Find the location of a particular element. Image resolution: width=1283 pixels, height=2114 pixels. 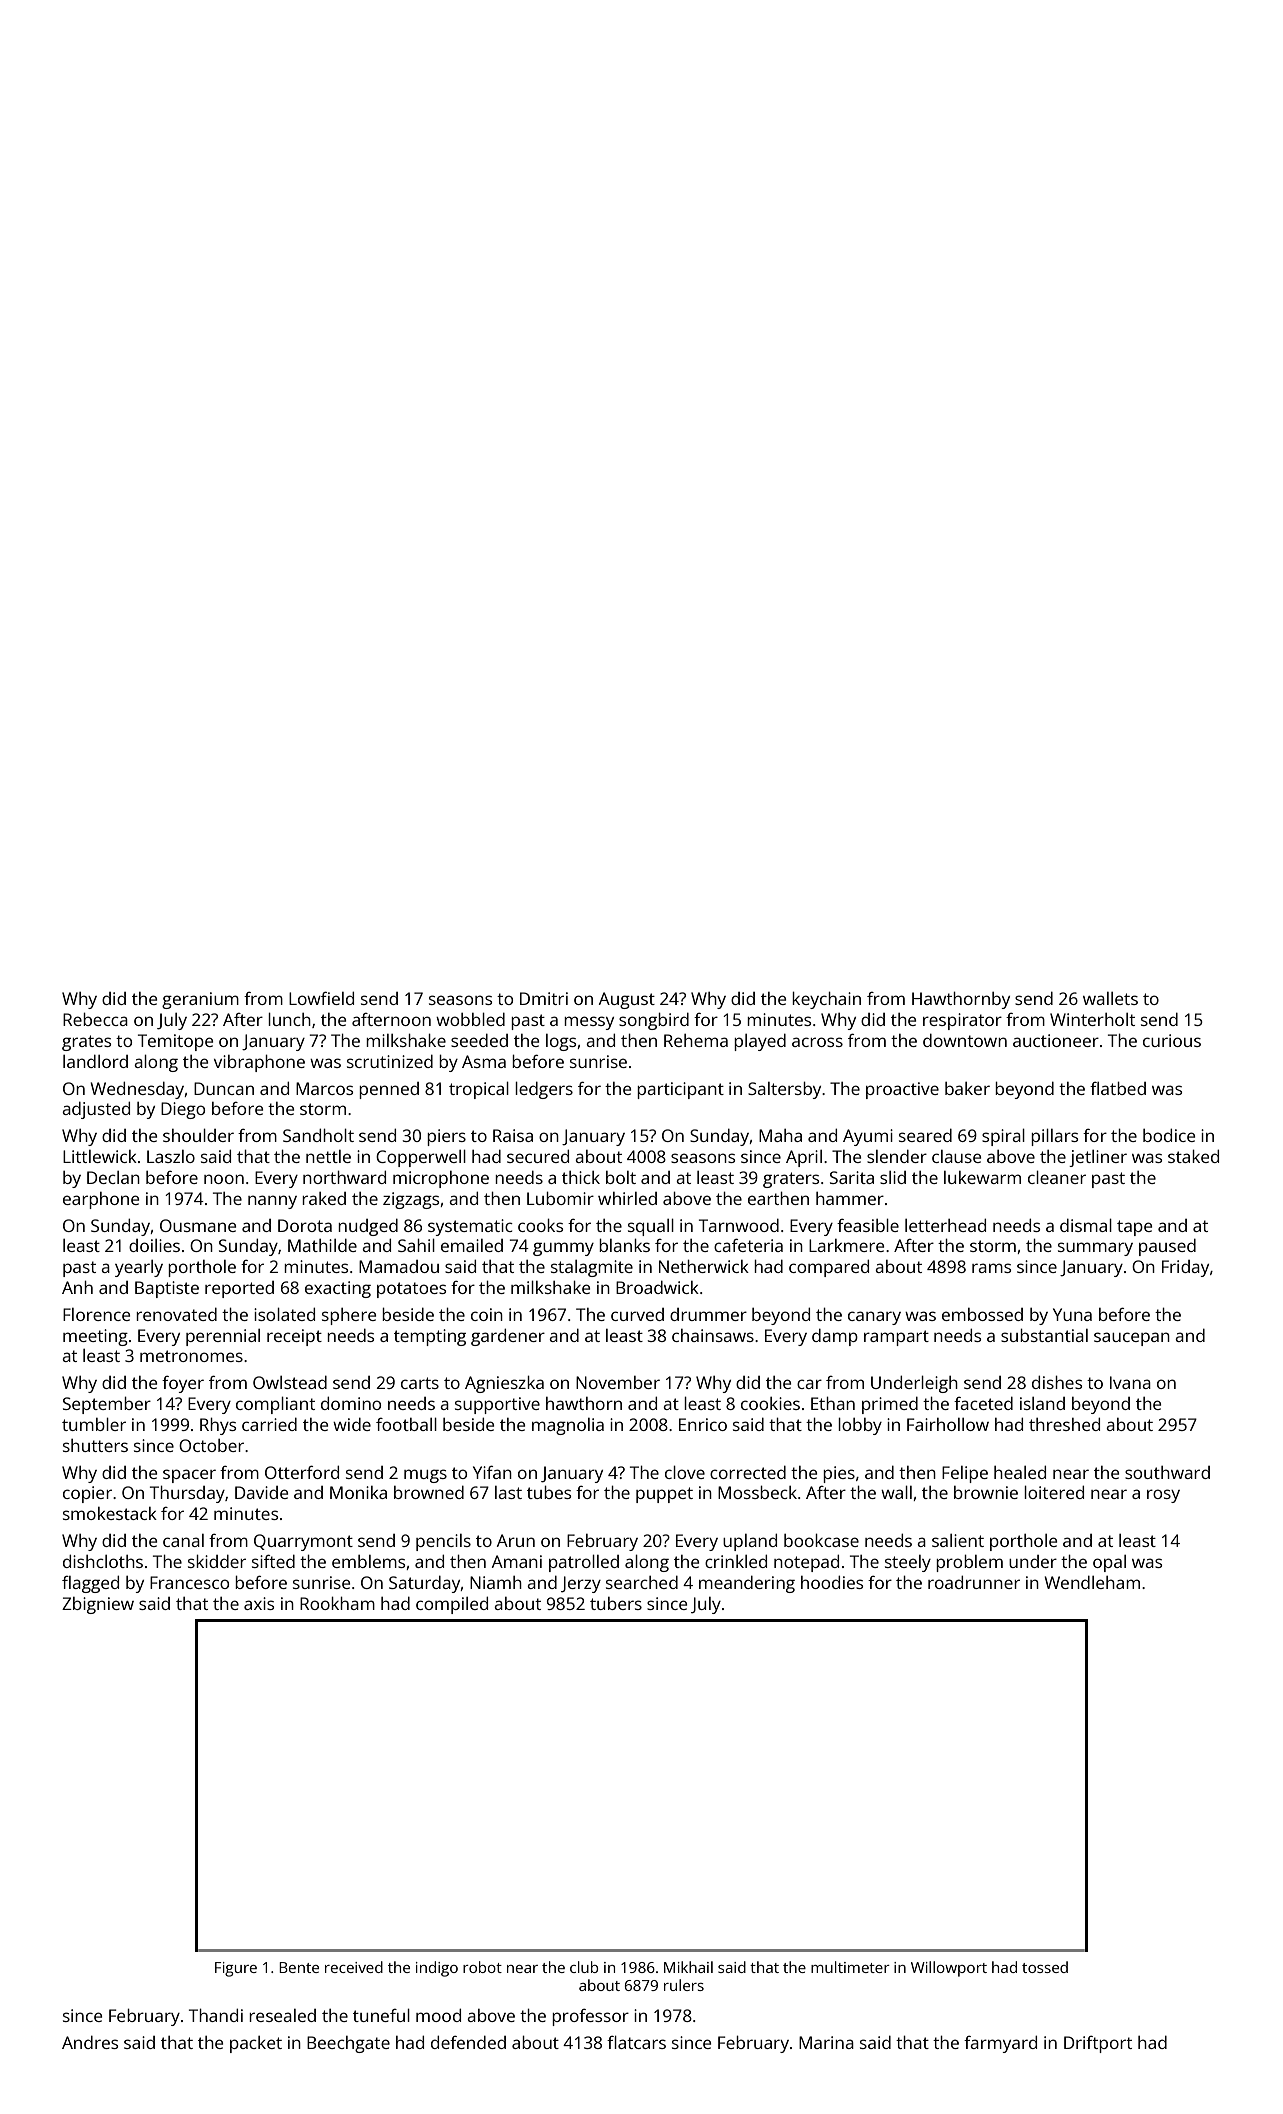

Zbigniew is located at coordinates (98, 1605).
